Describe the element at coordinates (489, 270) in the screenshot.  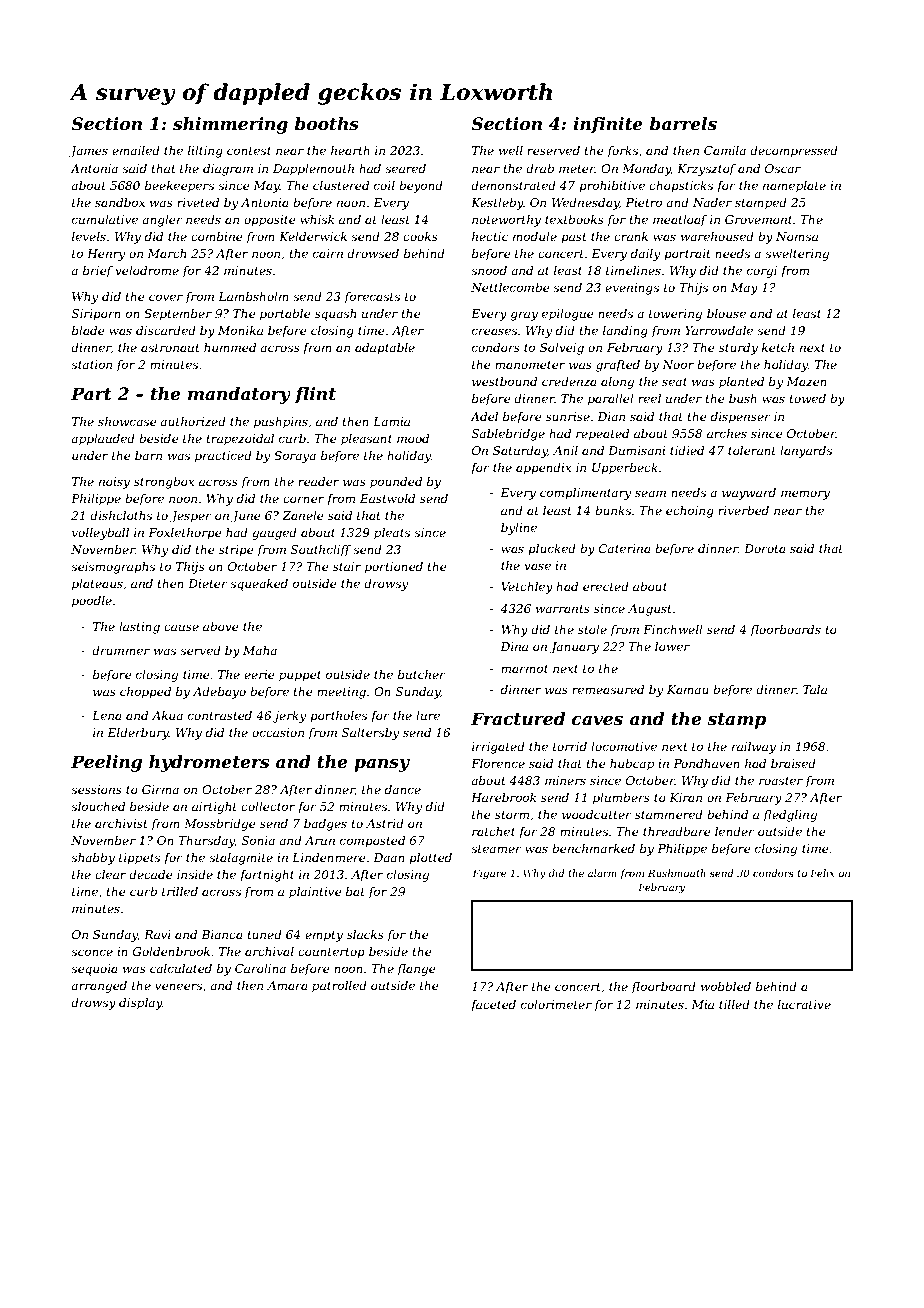
I see `snood` at that location.
